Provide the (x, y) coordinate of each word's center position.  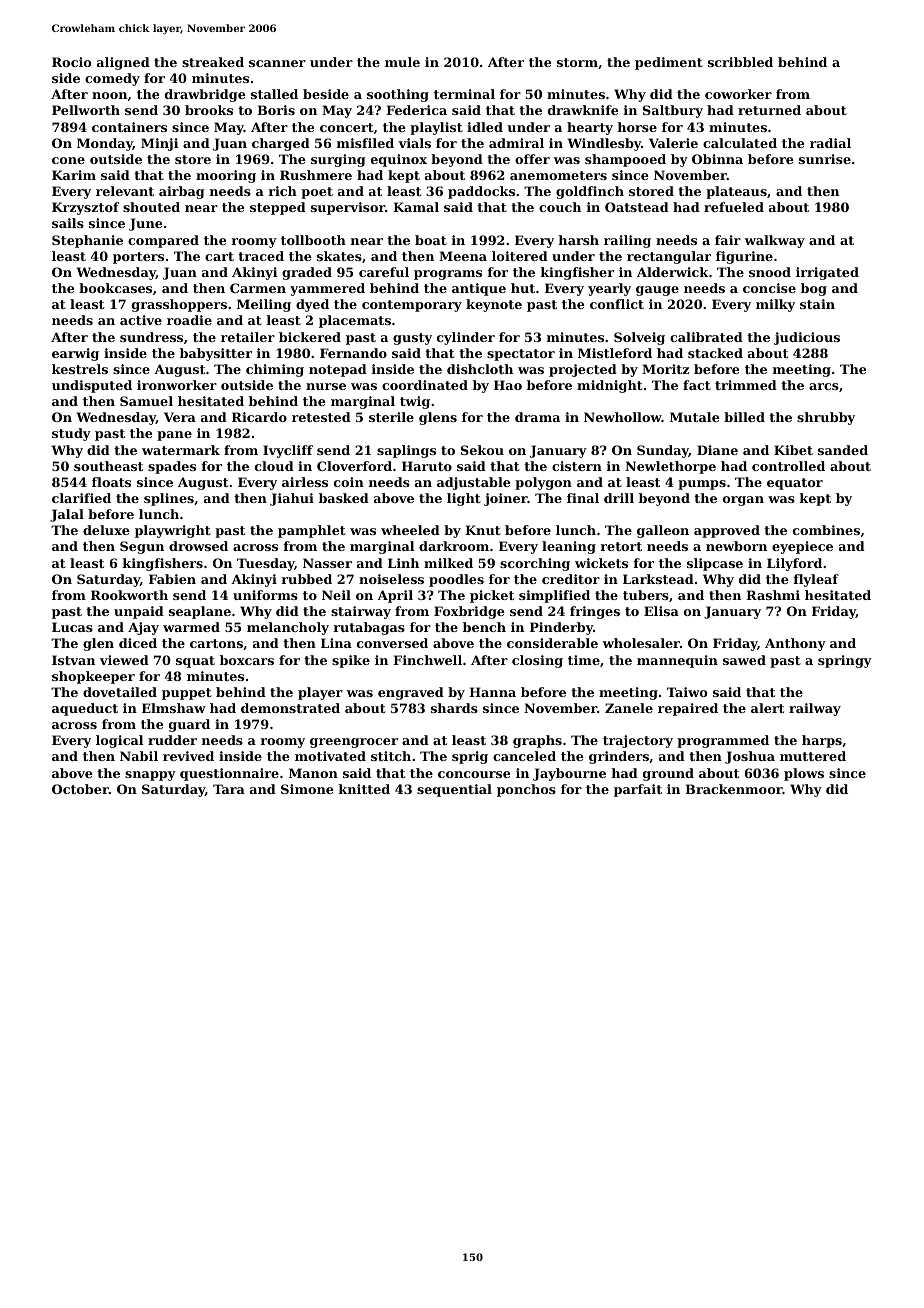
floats (111, 482)
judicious (807, 338)
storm (577, 62)
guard (189, 725)
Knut (483, 530)
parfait (638, 790)
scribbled (740, 62)
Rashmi (773, 595)
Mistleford (615, 353)
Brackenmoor (734, 789)
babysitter (216, 354)
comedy (112, 79)
